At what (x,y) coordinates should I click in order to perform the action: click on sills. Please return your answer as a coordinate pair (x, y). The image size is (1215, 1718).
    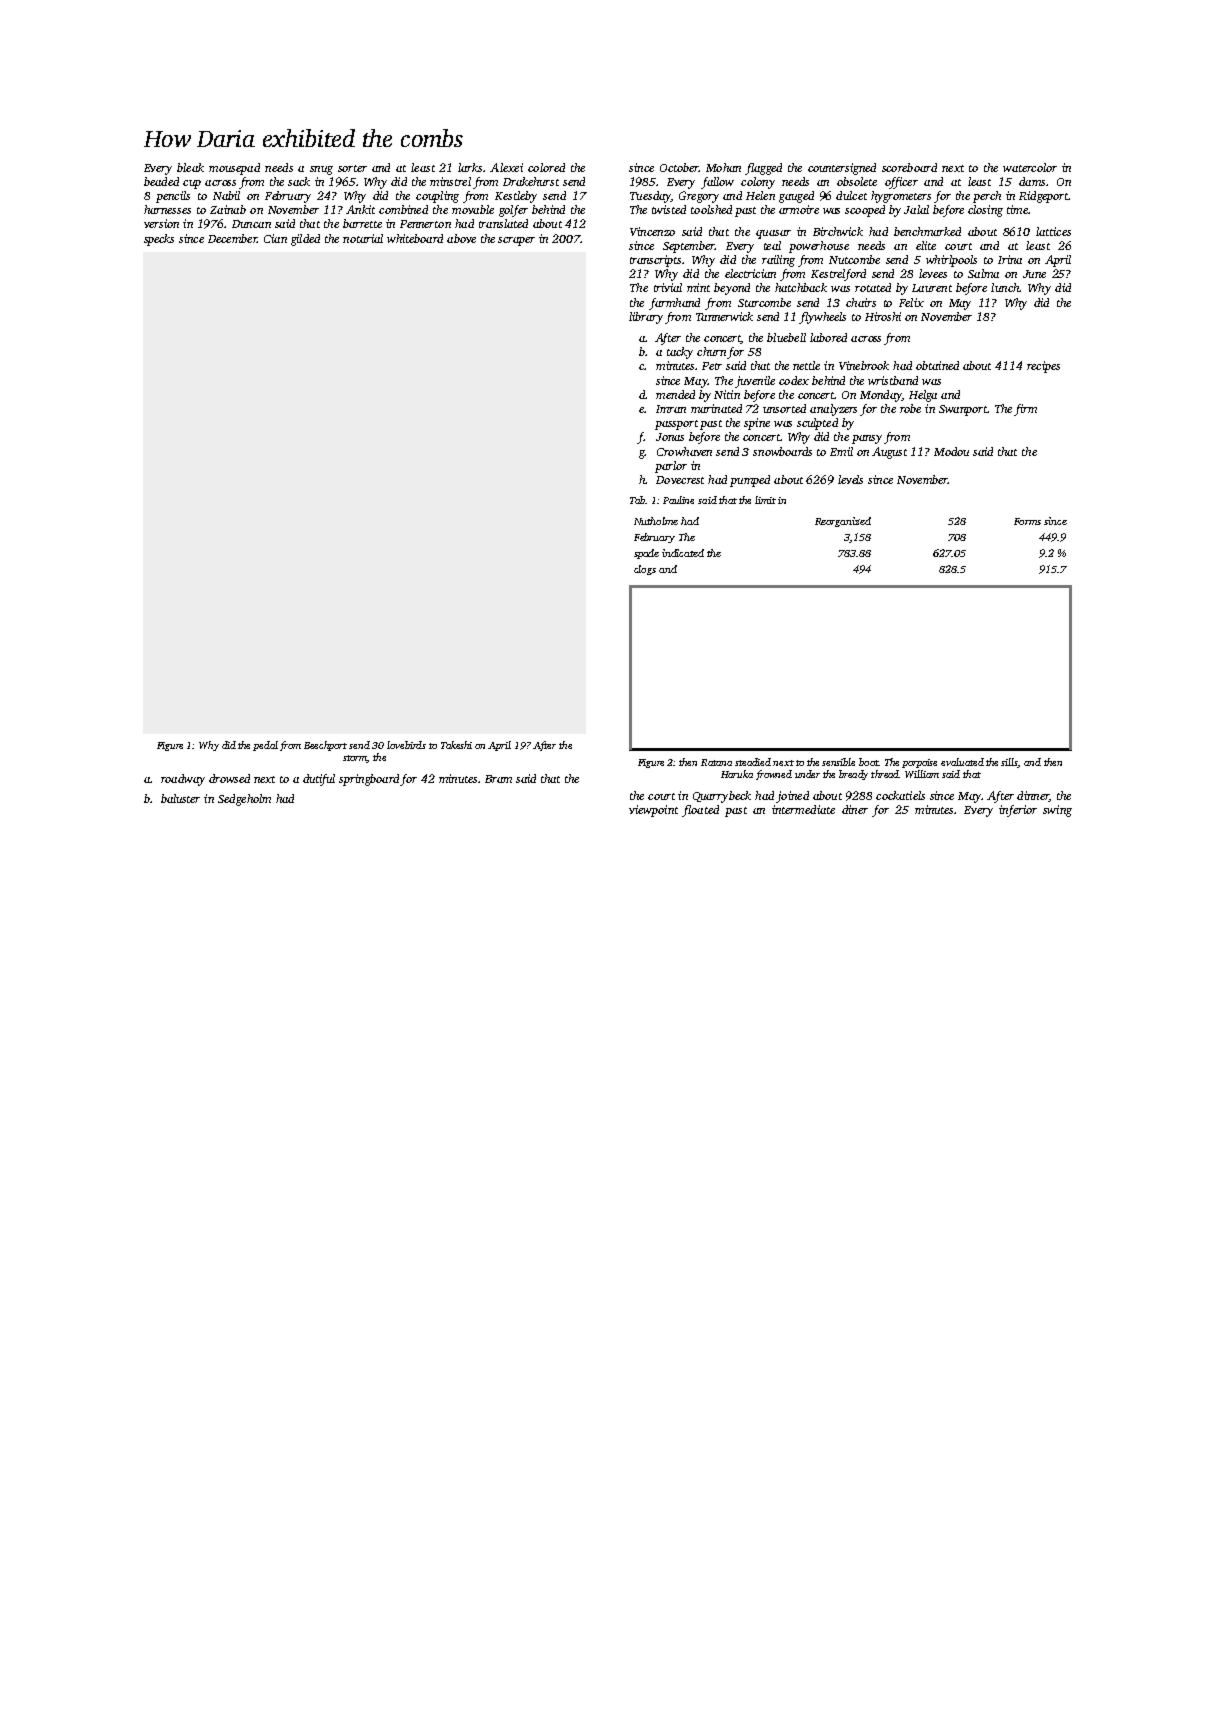
    Looking at the image, I should click on (1009, 763).
